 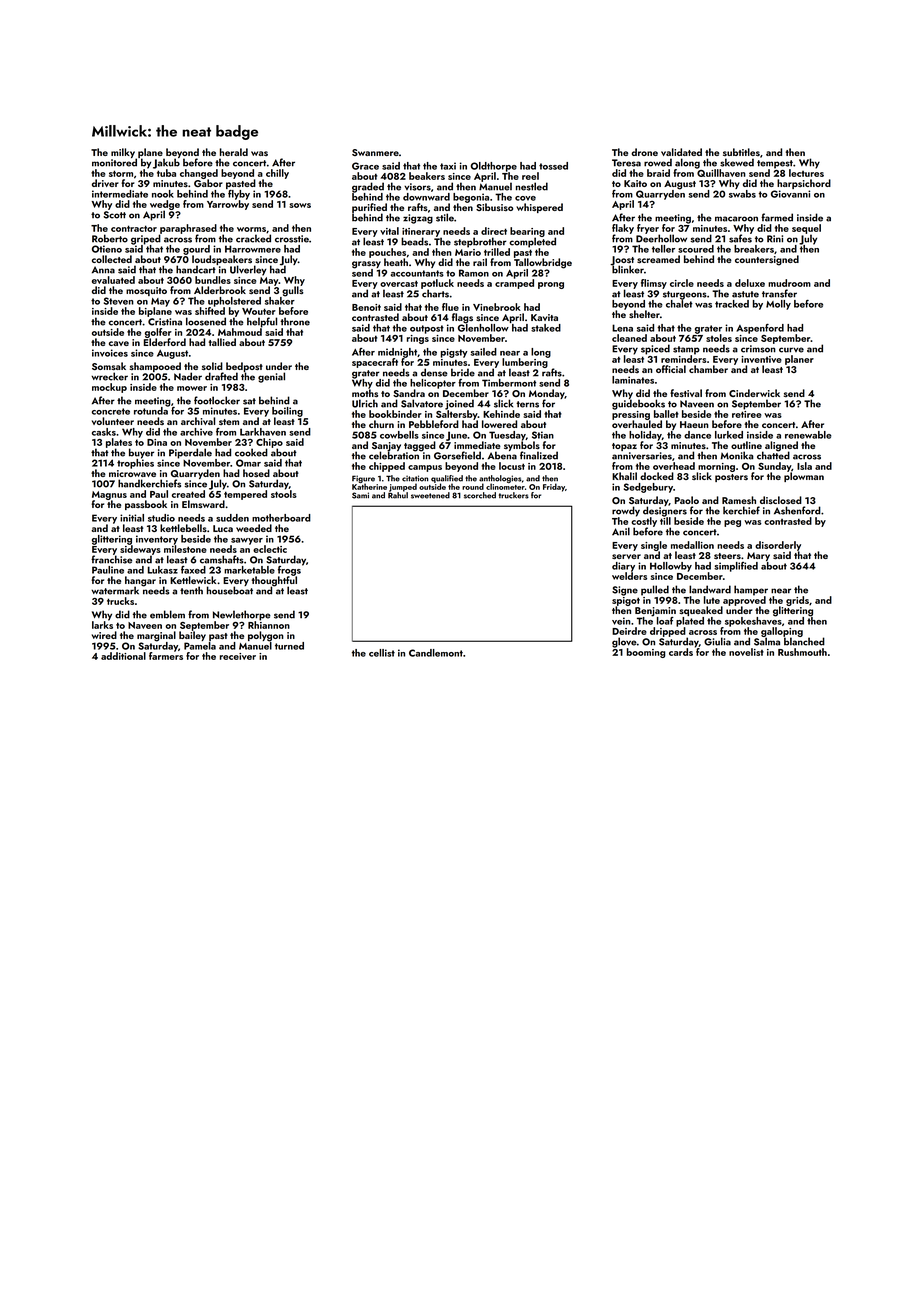 I want to click on frogs, so click(x=289, y=571).
